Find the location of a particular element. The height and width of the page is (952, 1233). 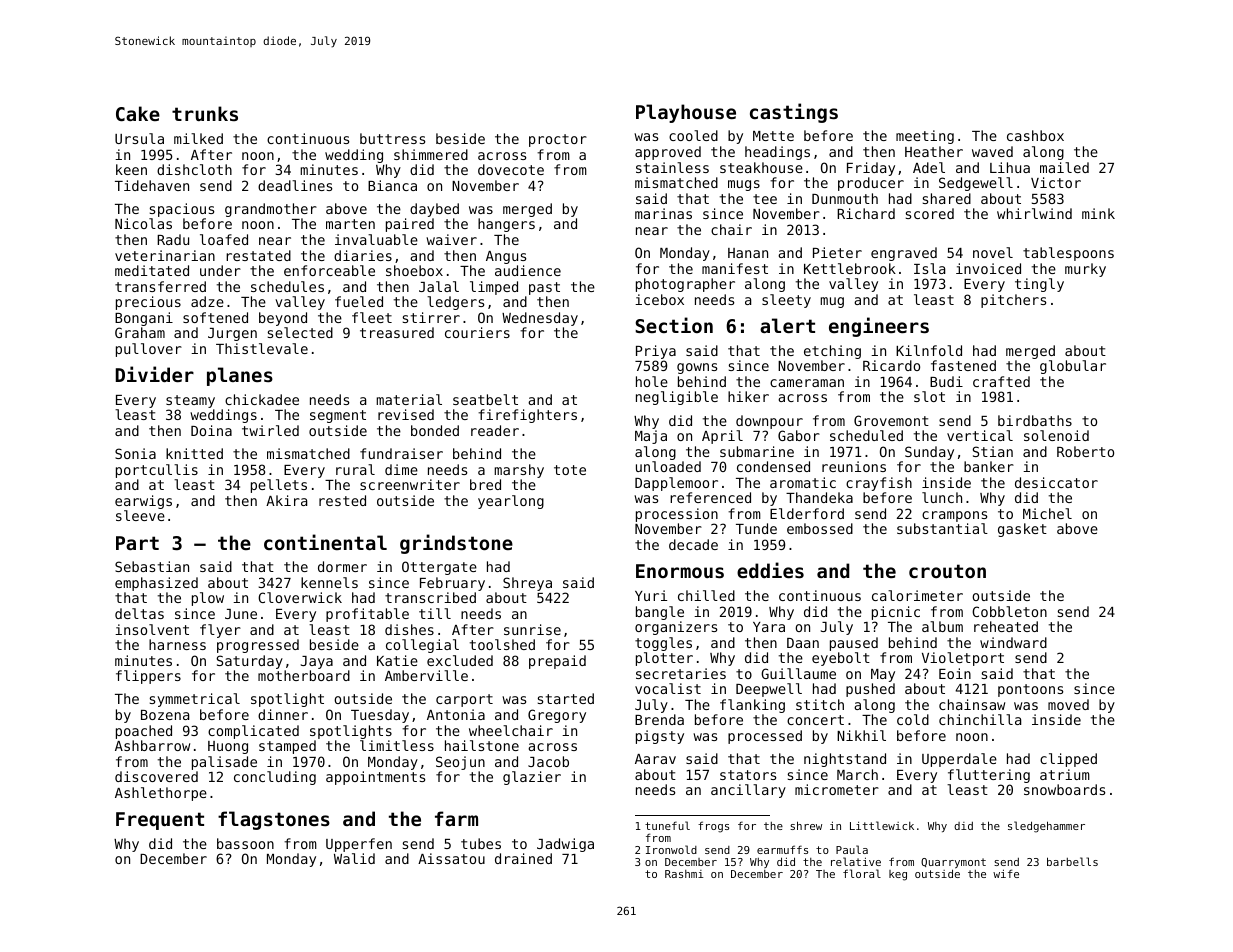

Tidehaven is located at coordinates (152, 185).
